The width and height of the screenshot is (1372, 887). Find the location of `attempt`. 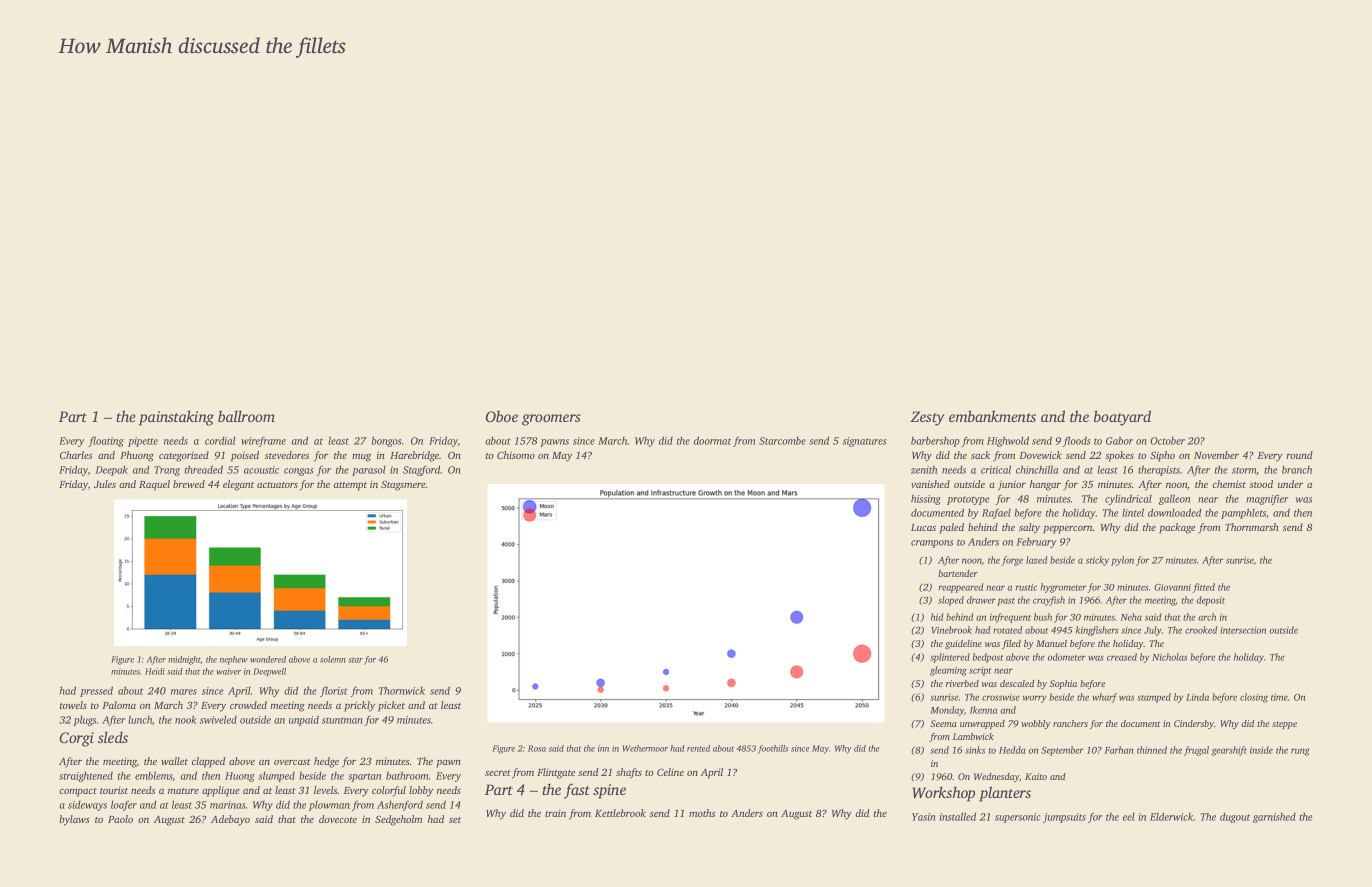

attempt is located at coordinates (350, 486).
